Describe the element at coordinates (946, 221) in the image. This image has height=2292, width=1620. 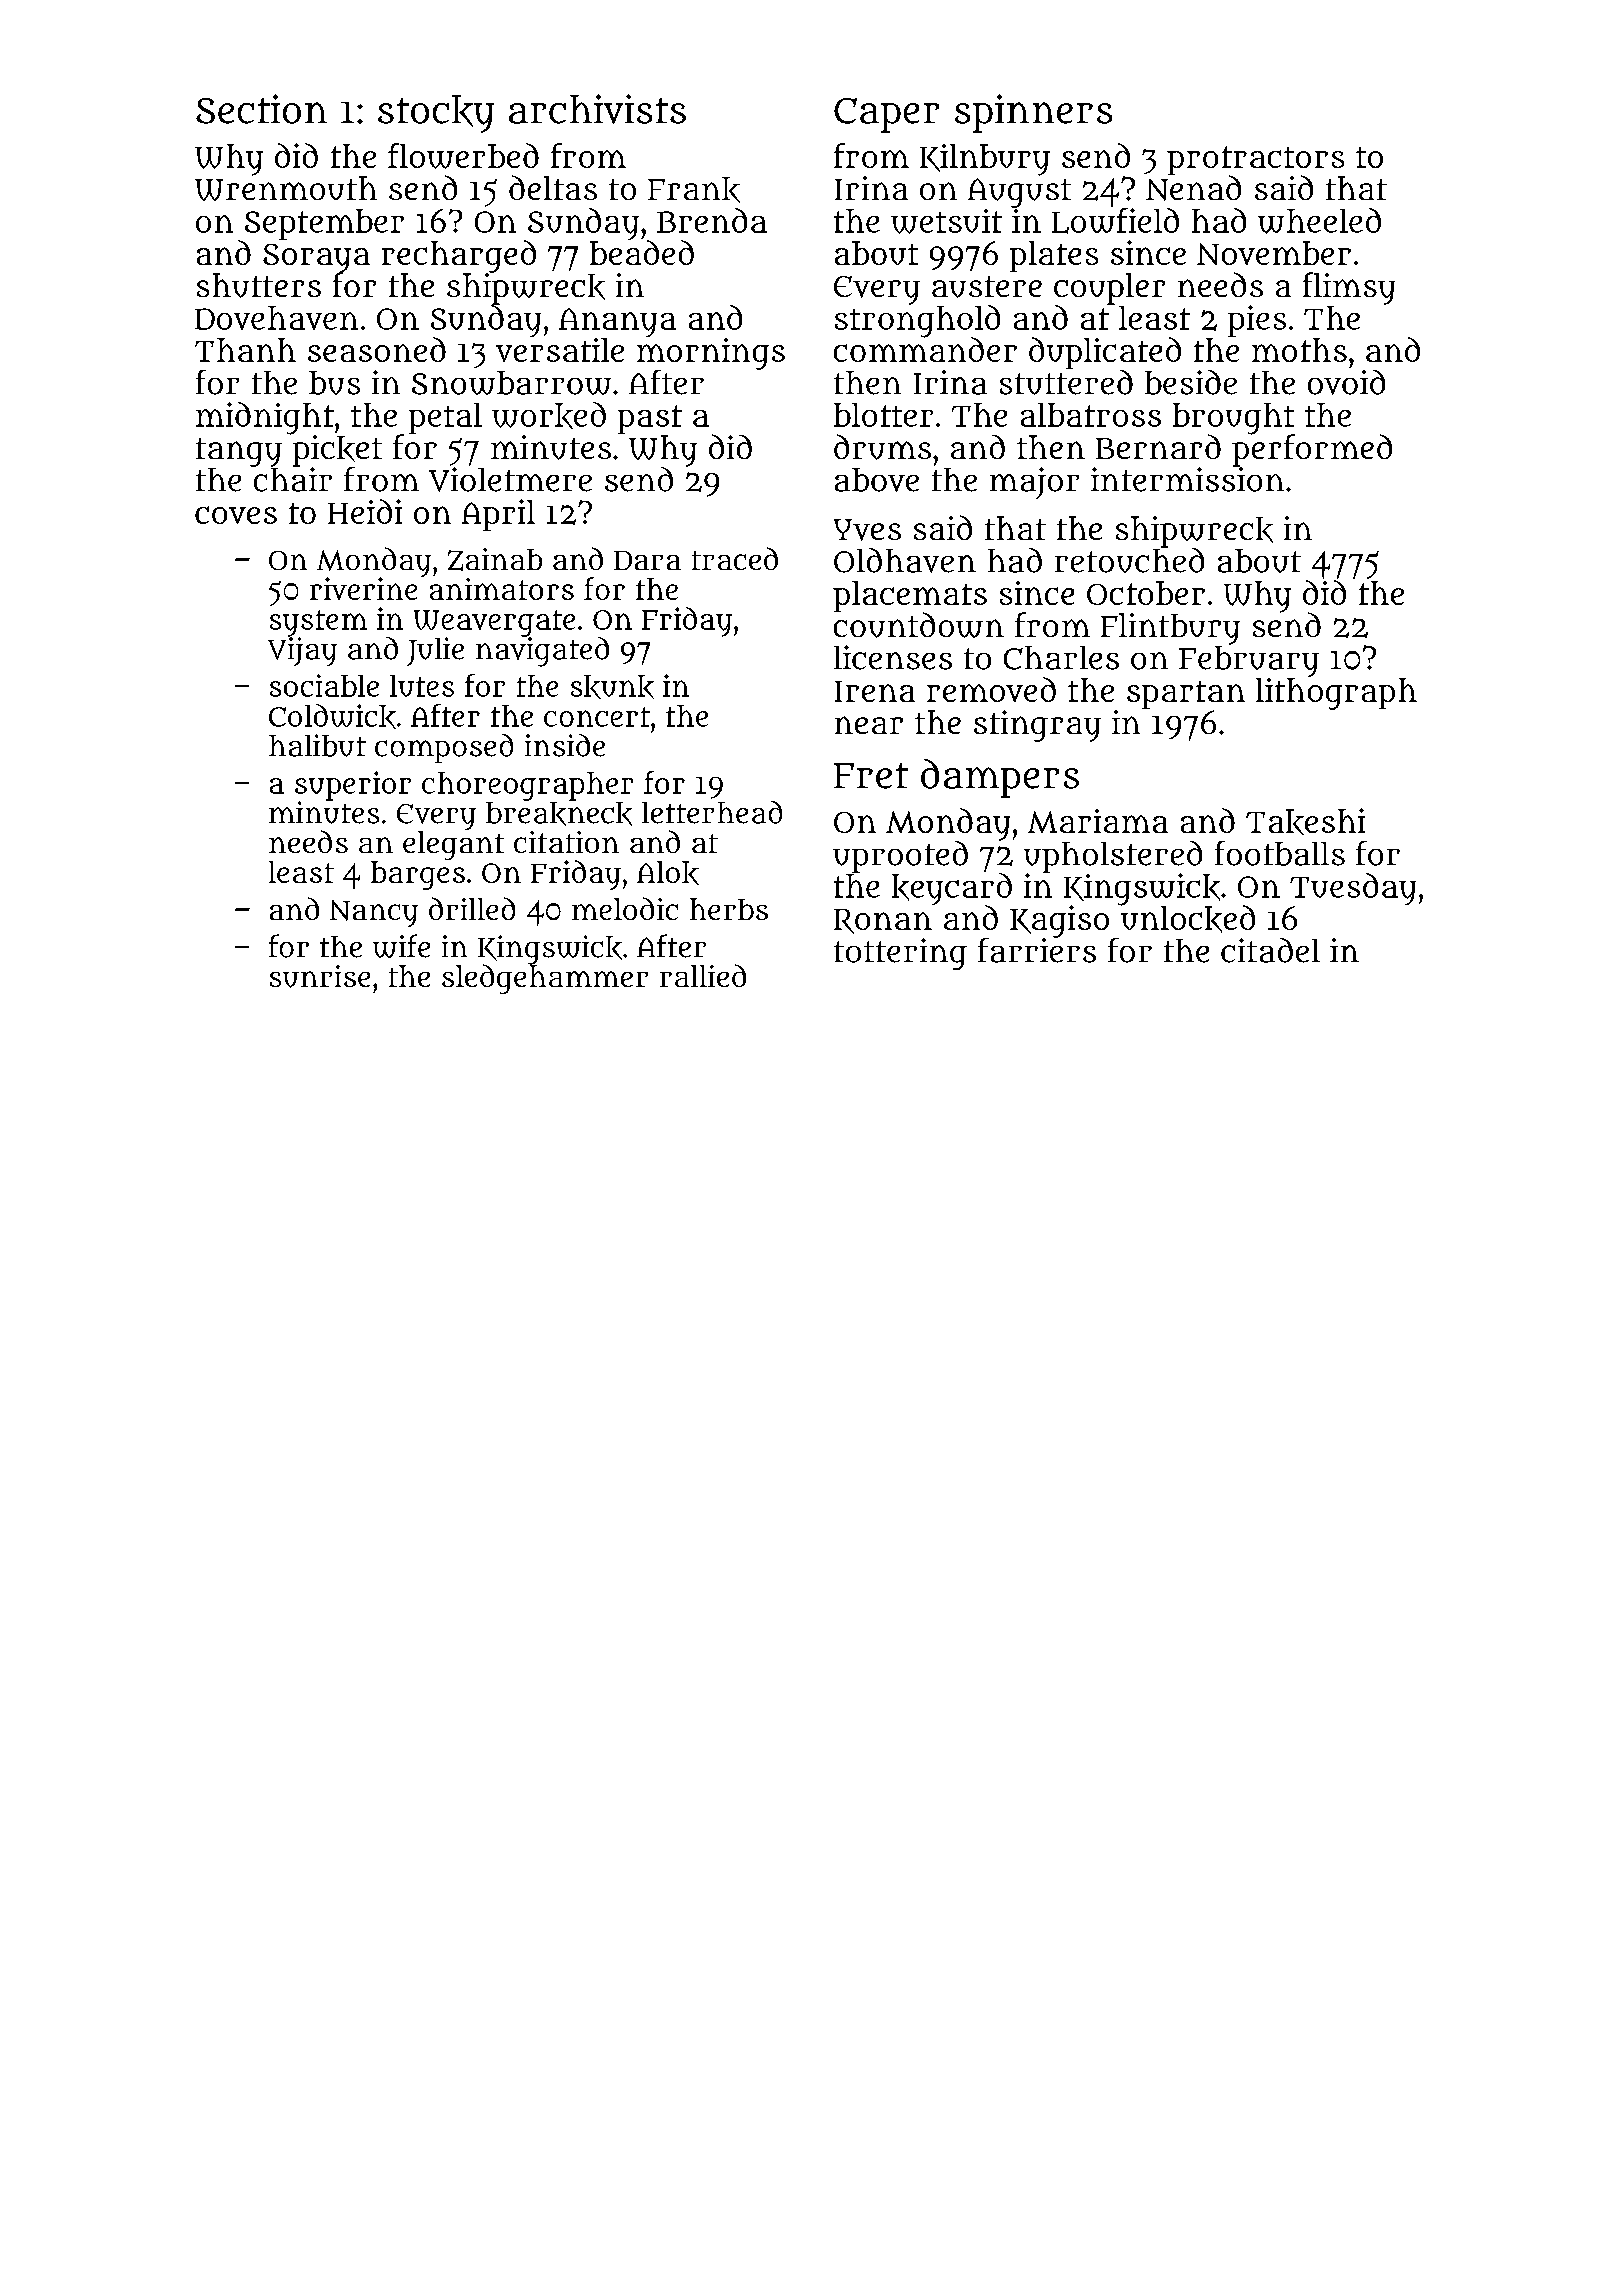
I see `wetsuit` at that location.
